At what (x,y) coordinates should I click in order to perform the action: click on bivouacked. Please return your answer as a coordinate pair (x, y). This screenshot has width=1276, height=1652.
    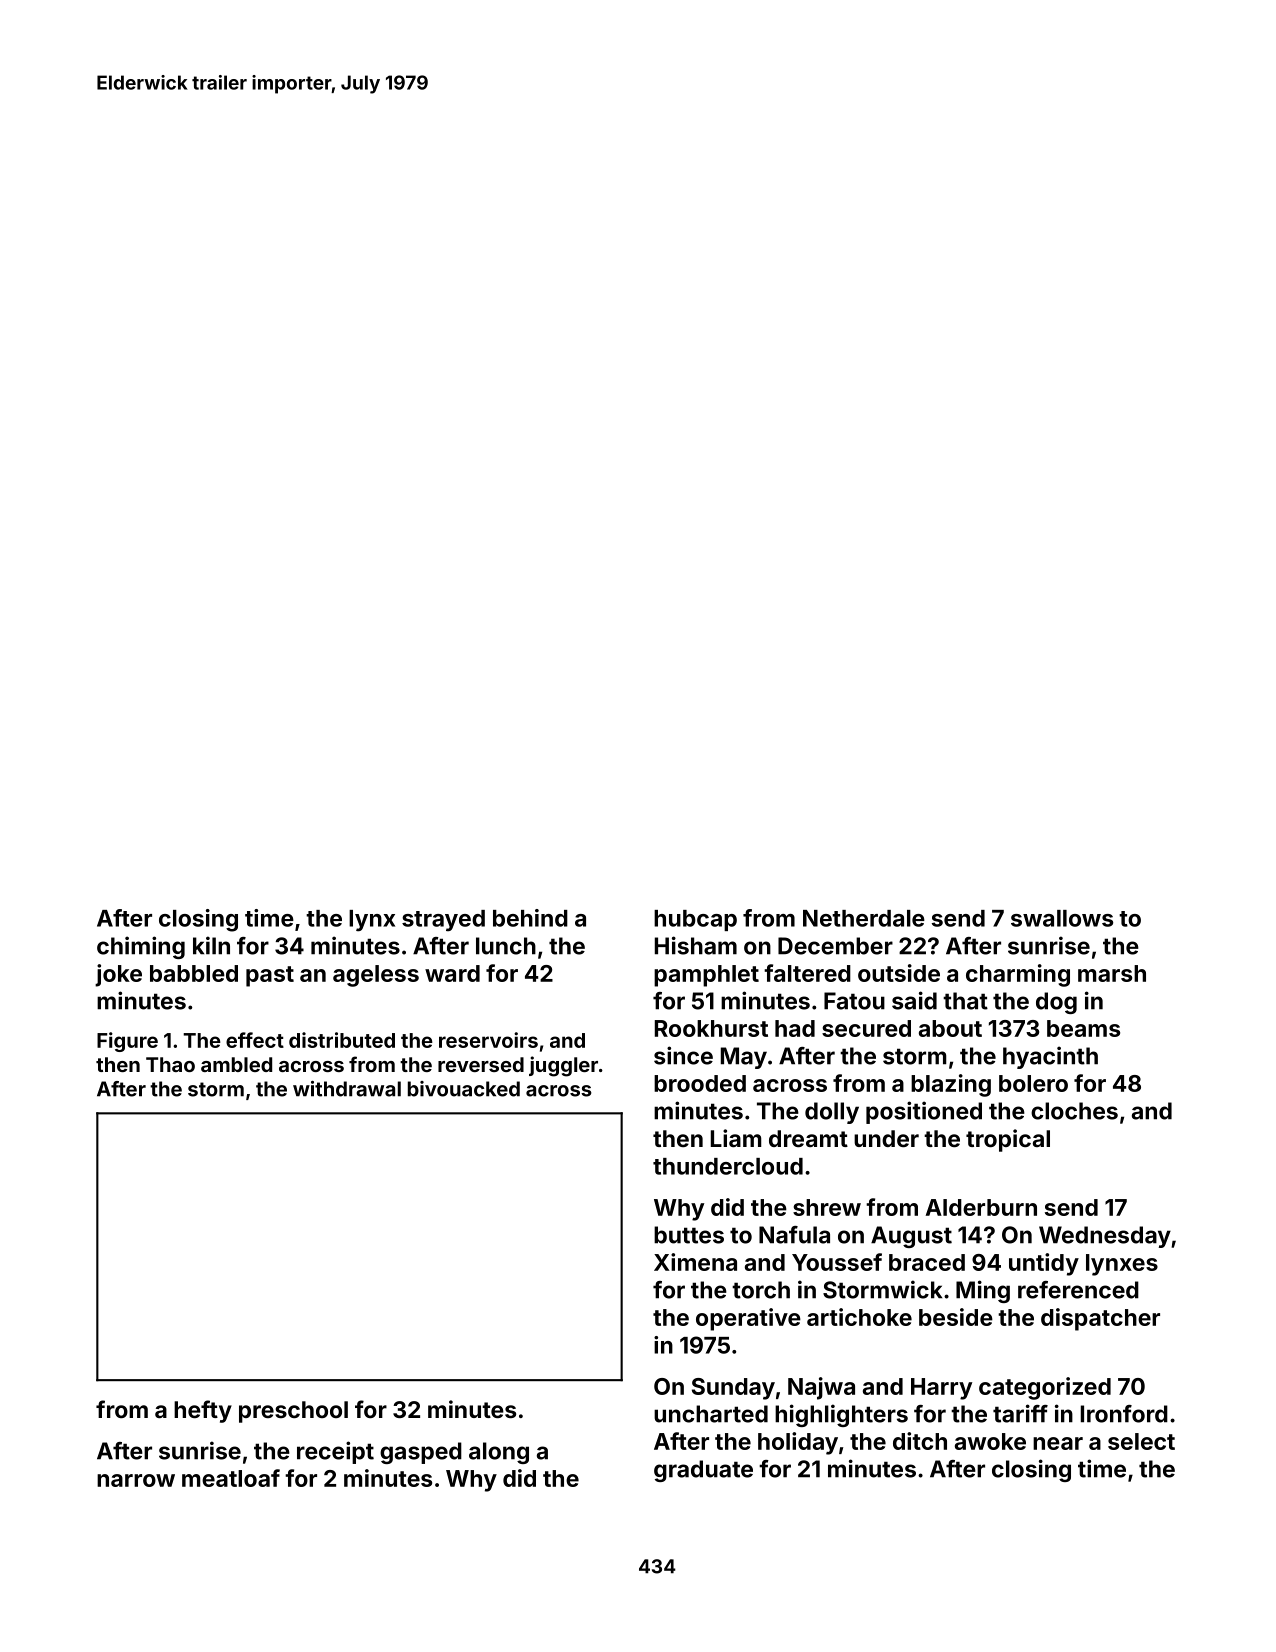
    Looking at the image, I should click on (464, 1089).
